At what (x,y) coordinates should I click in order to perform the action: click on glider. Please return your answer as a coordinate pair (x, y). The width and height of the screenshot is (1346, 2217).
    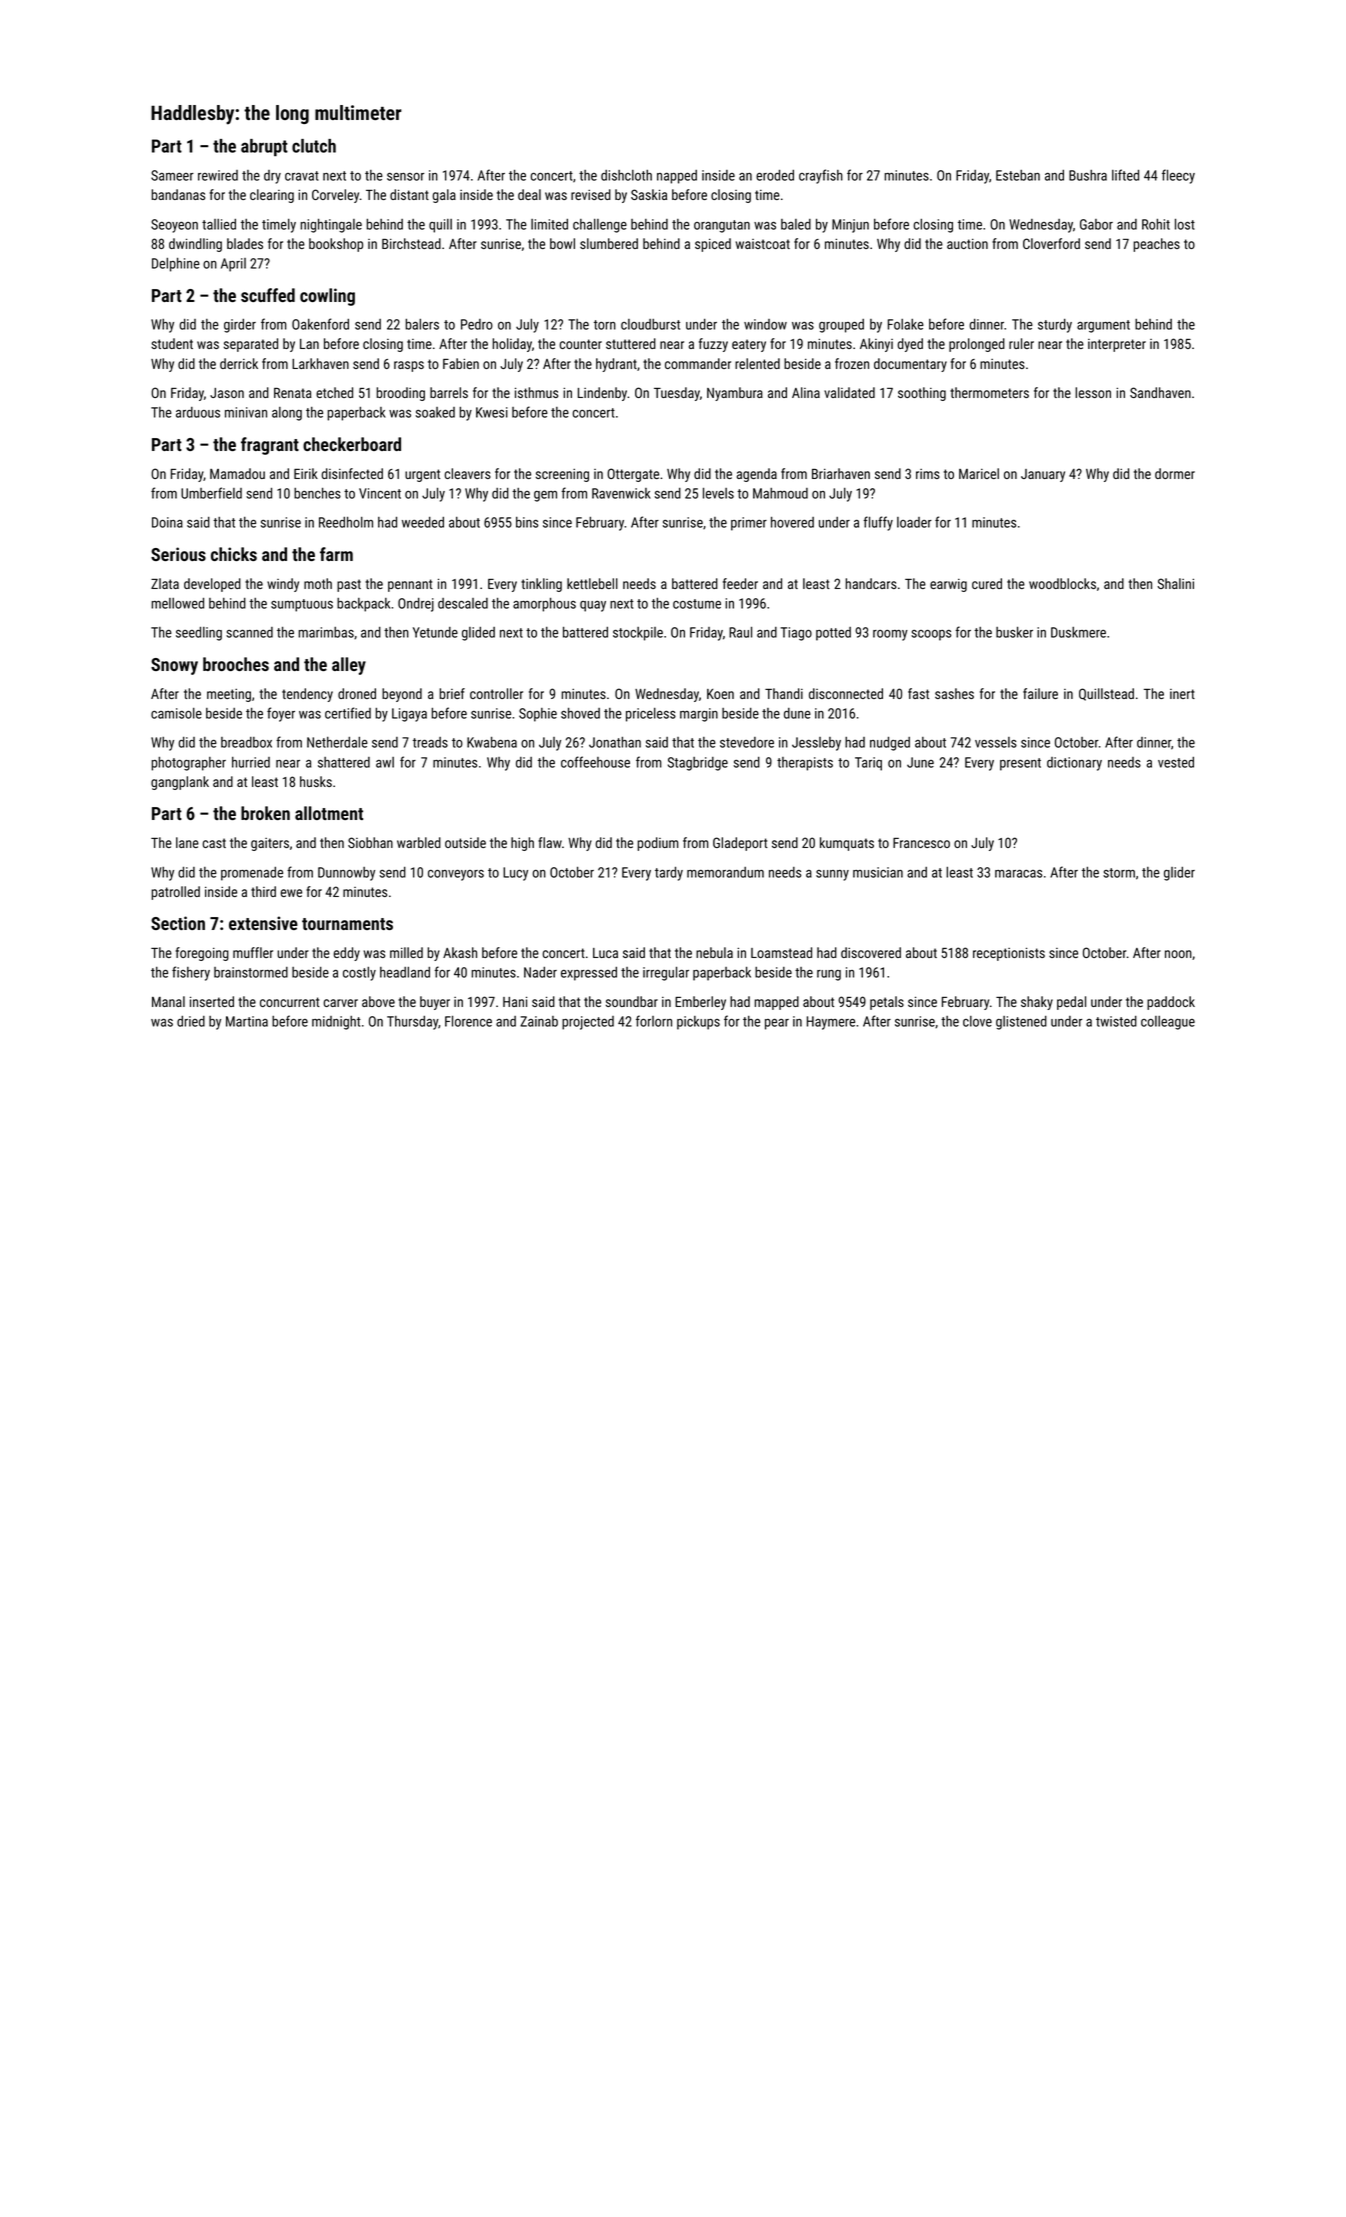
    Looking at the image, I should click on (1179, 874).
